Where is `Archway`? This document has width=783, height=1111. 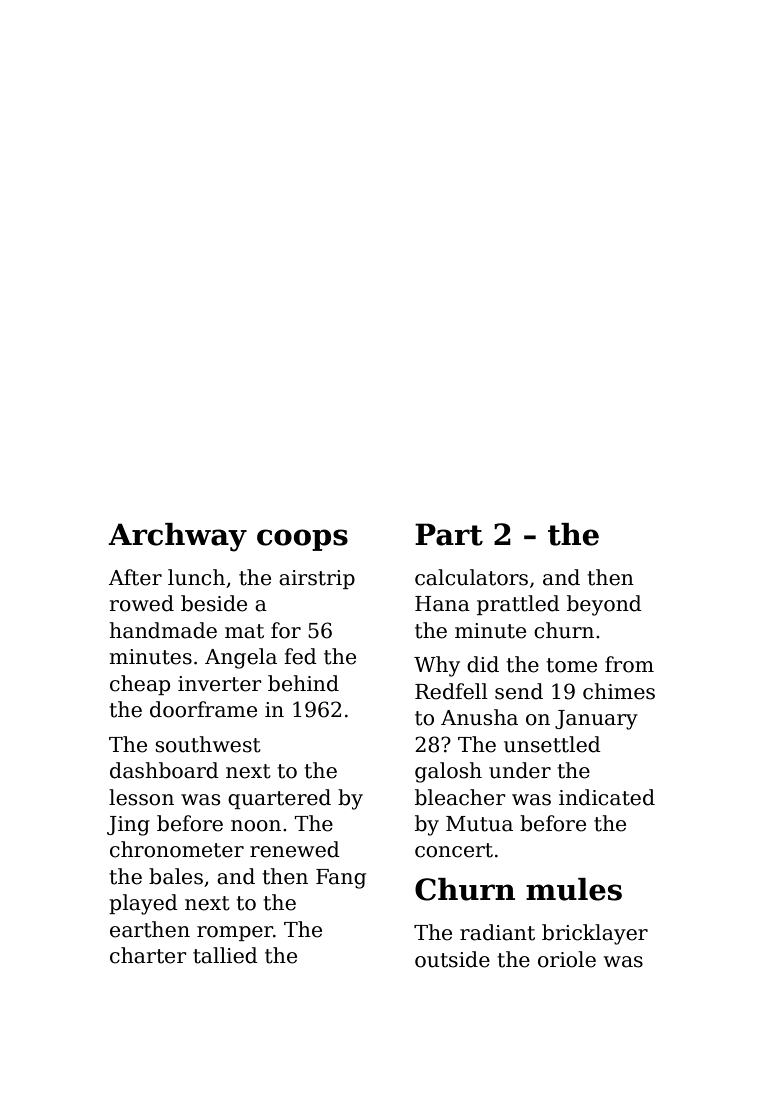 Archway is located at coordinates (177, 537).
